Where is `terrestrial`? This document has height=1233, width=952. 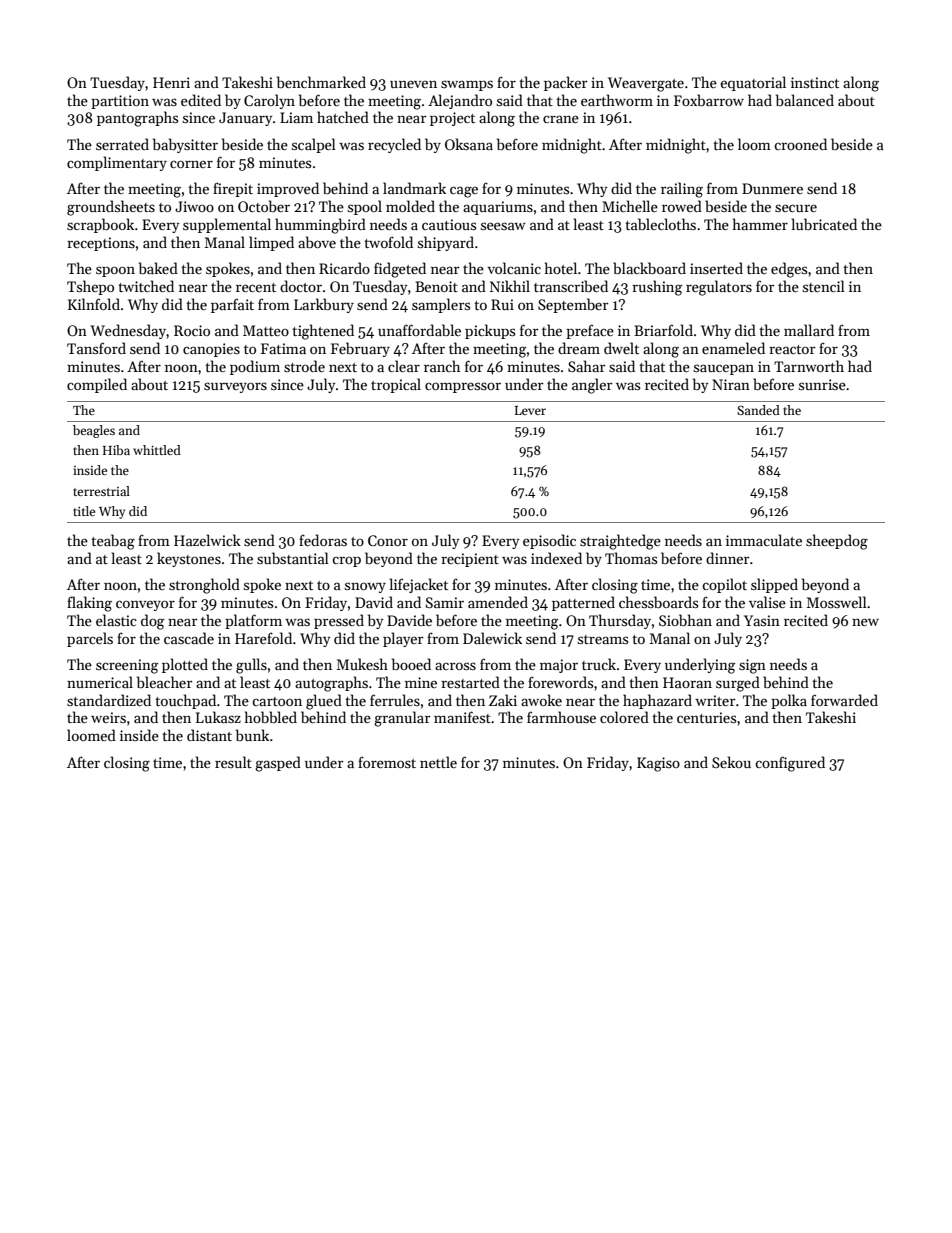 terrestrial is located at coordinates (101, 491).
